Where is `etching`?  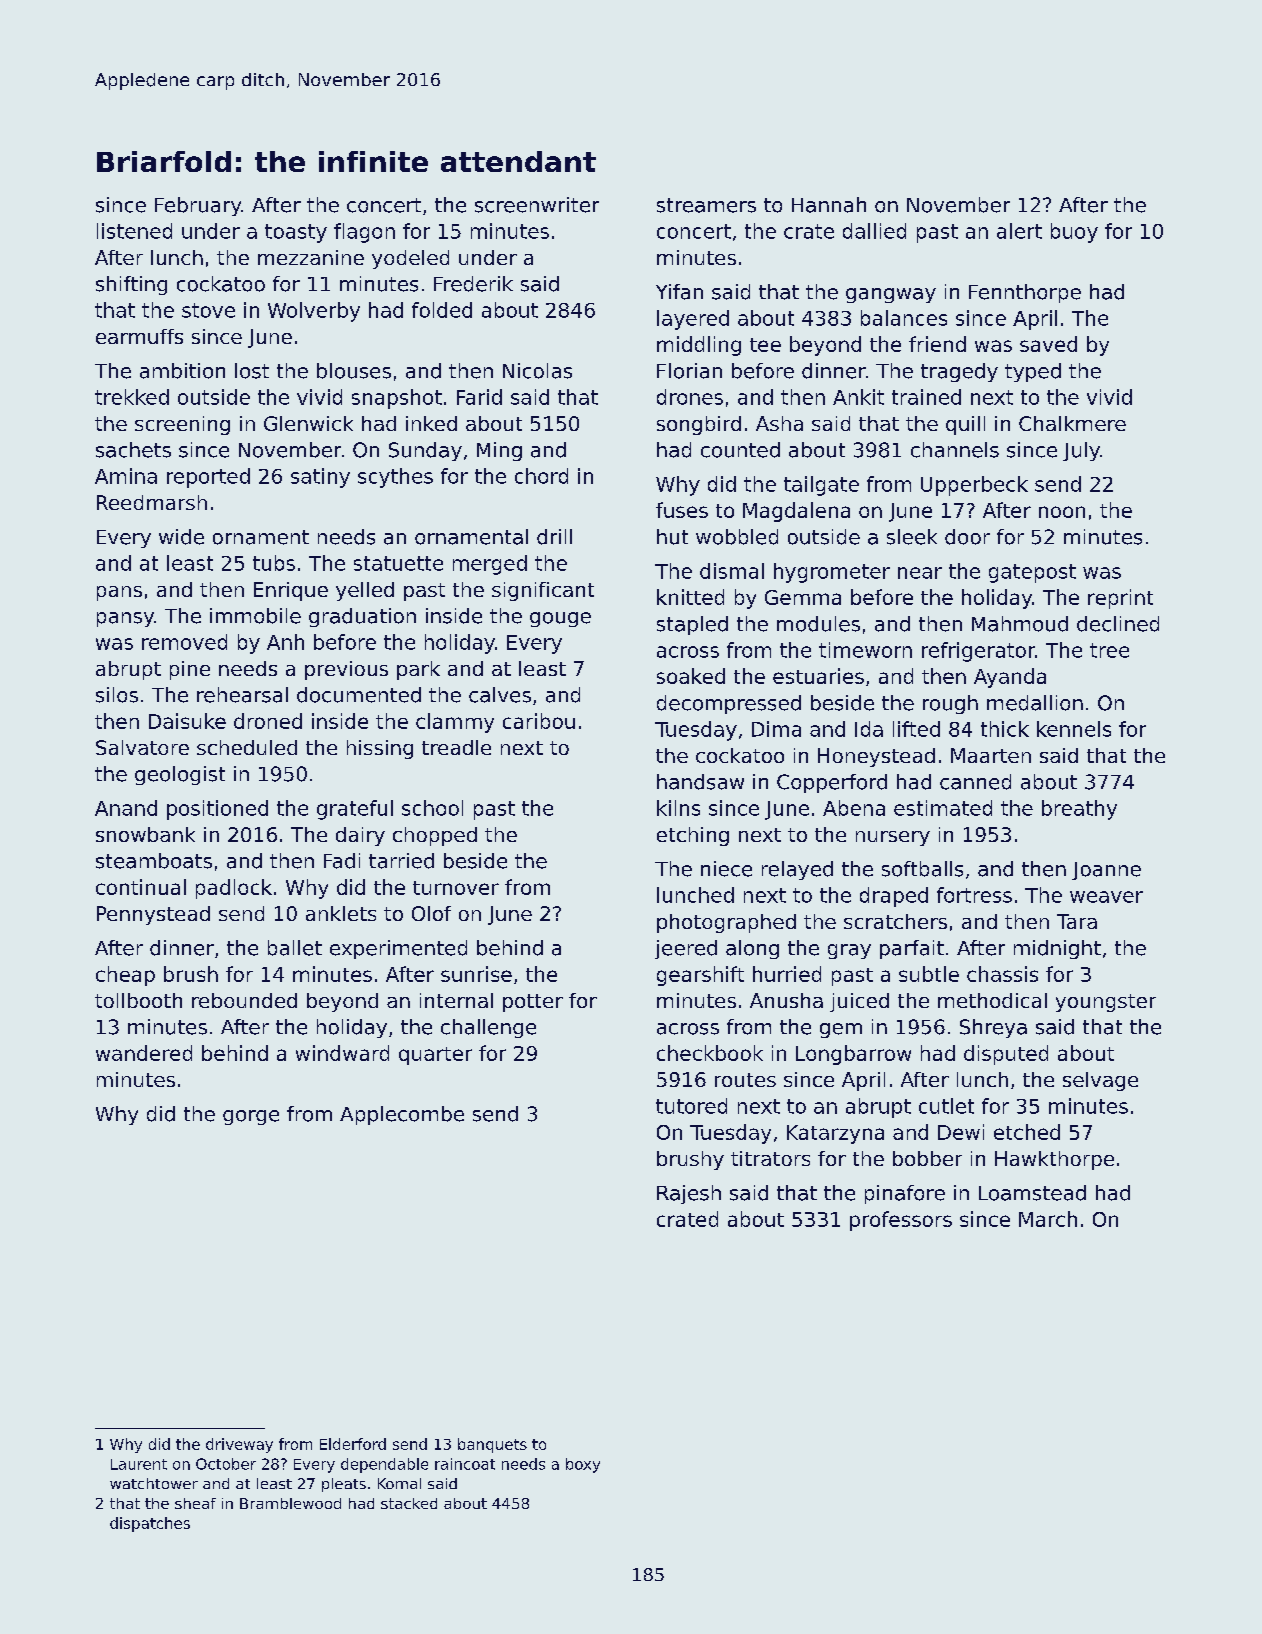
etching is located at coordinates (693, 836).
